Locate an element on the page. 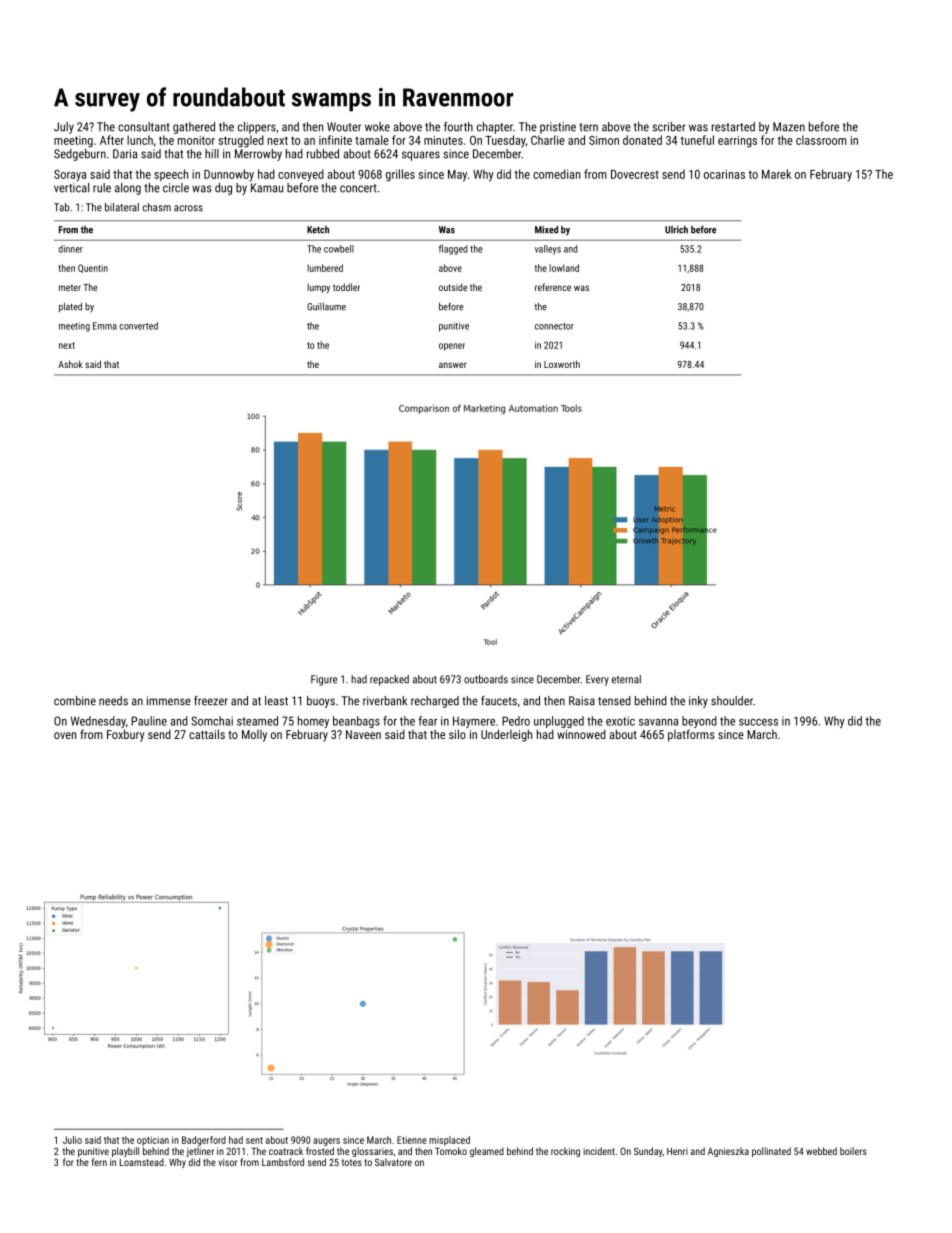 This image has width=952, height=1233. Foxbury is located at coordinates (125, 735).
